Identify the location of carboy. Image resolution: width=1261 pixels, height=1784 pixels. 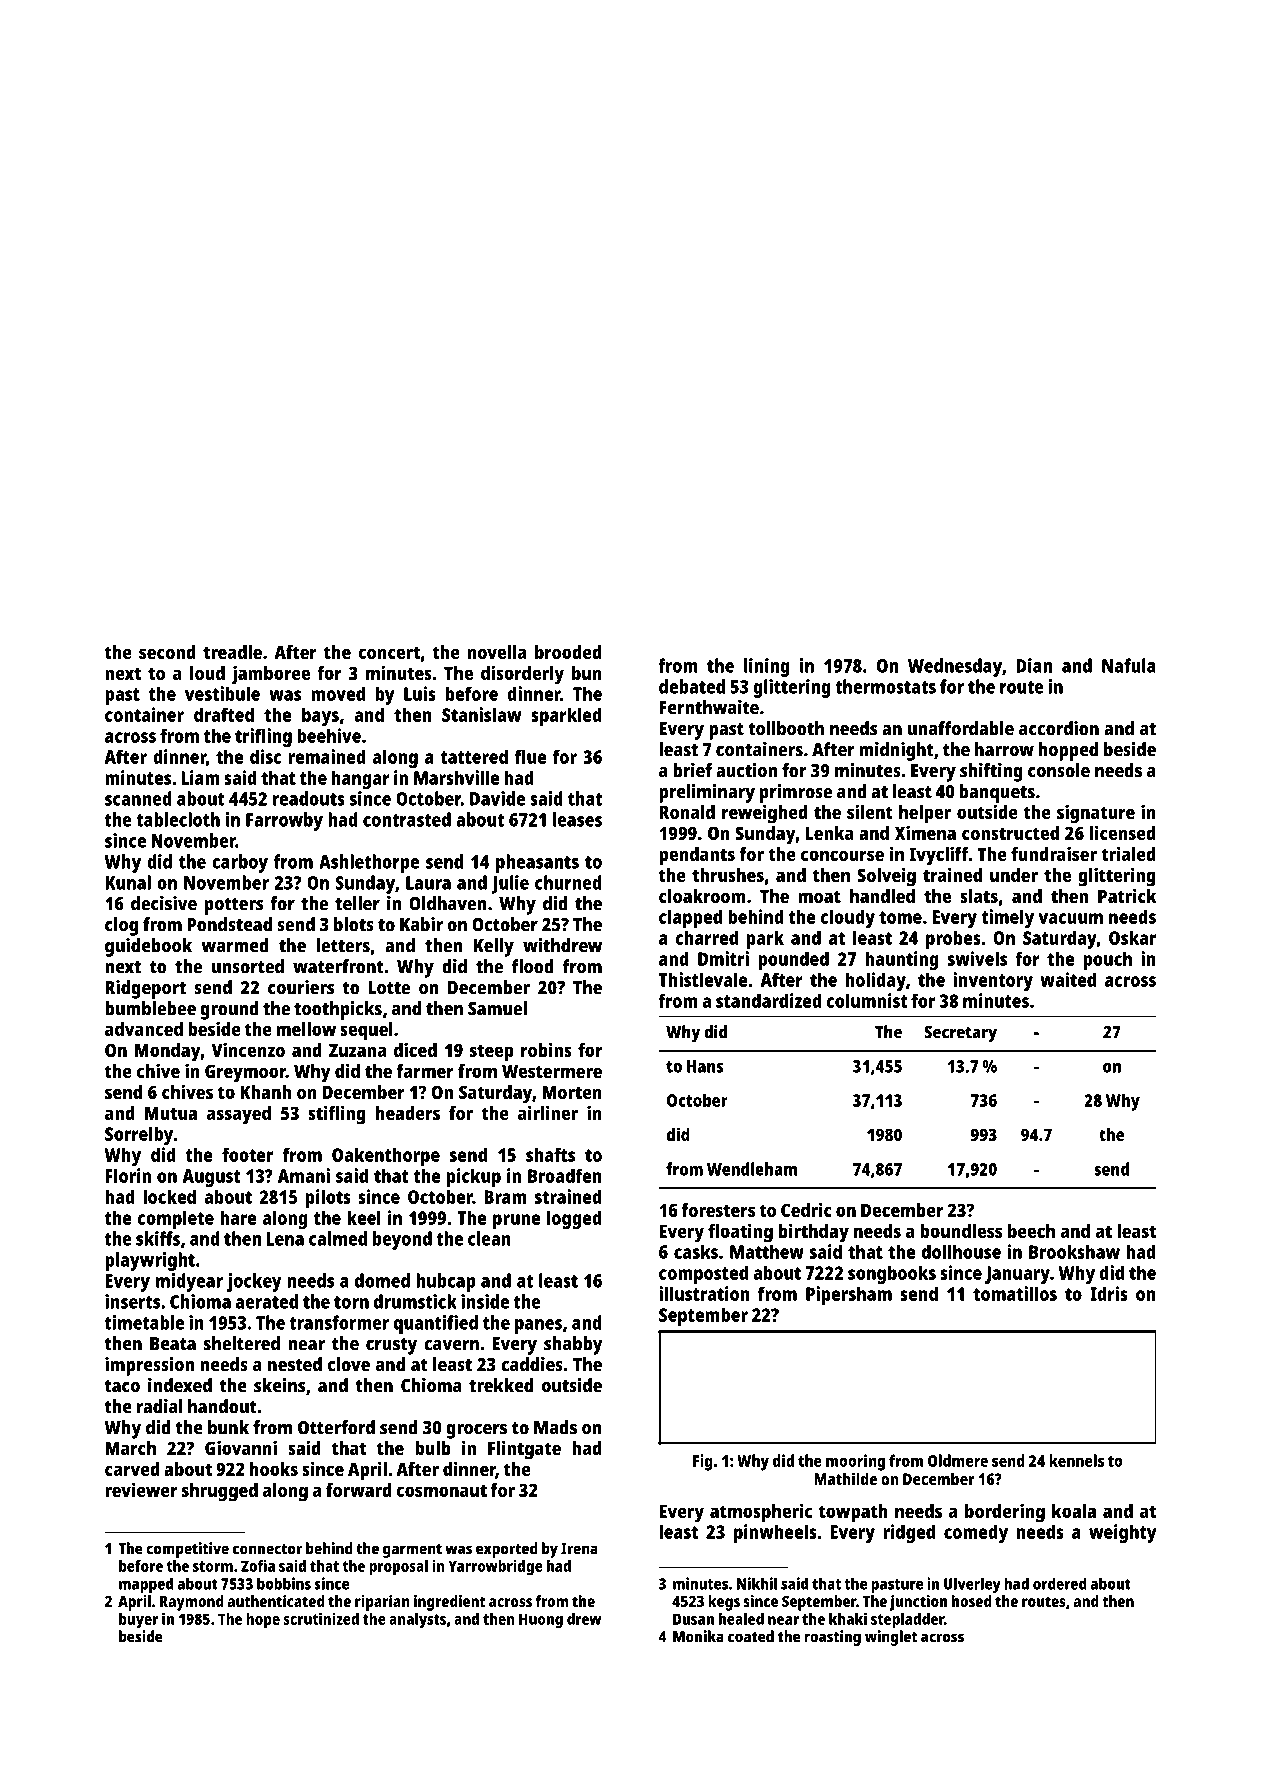
(240, 863).
